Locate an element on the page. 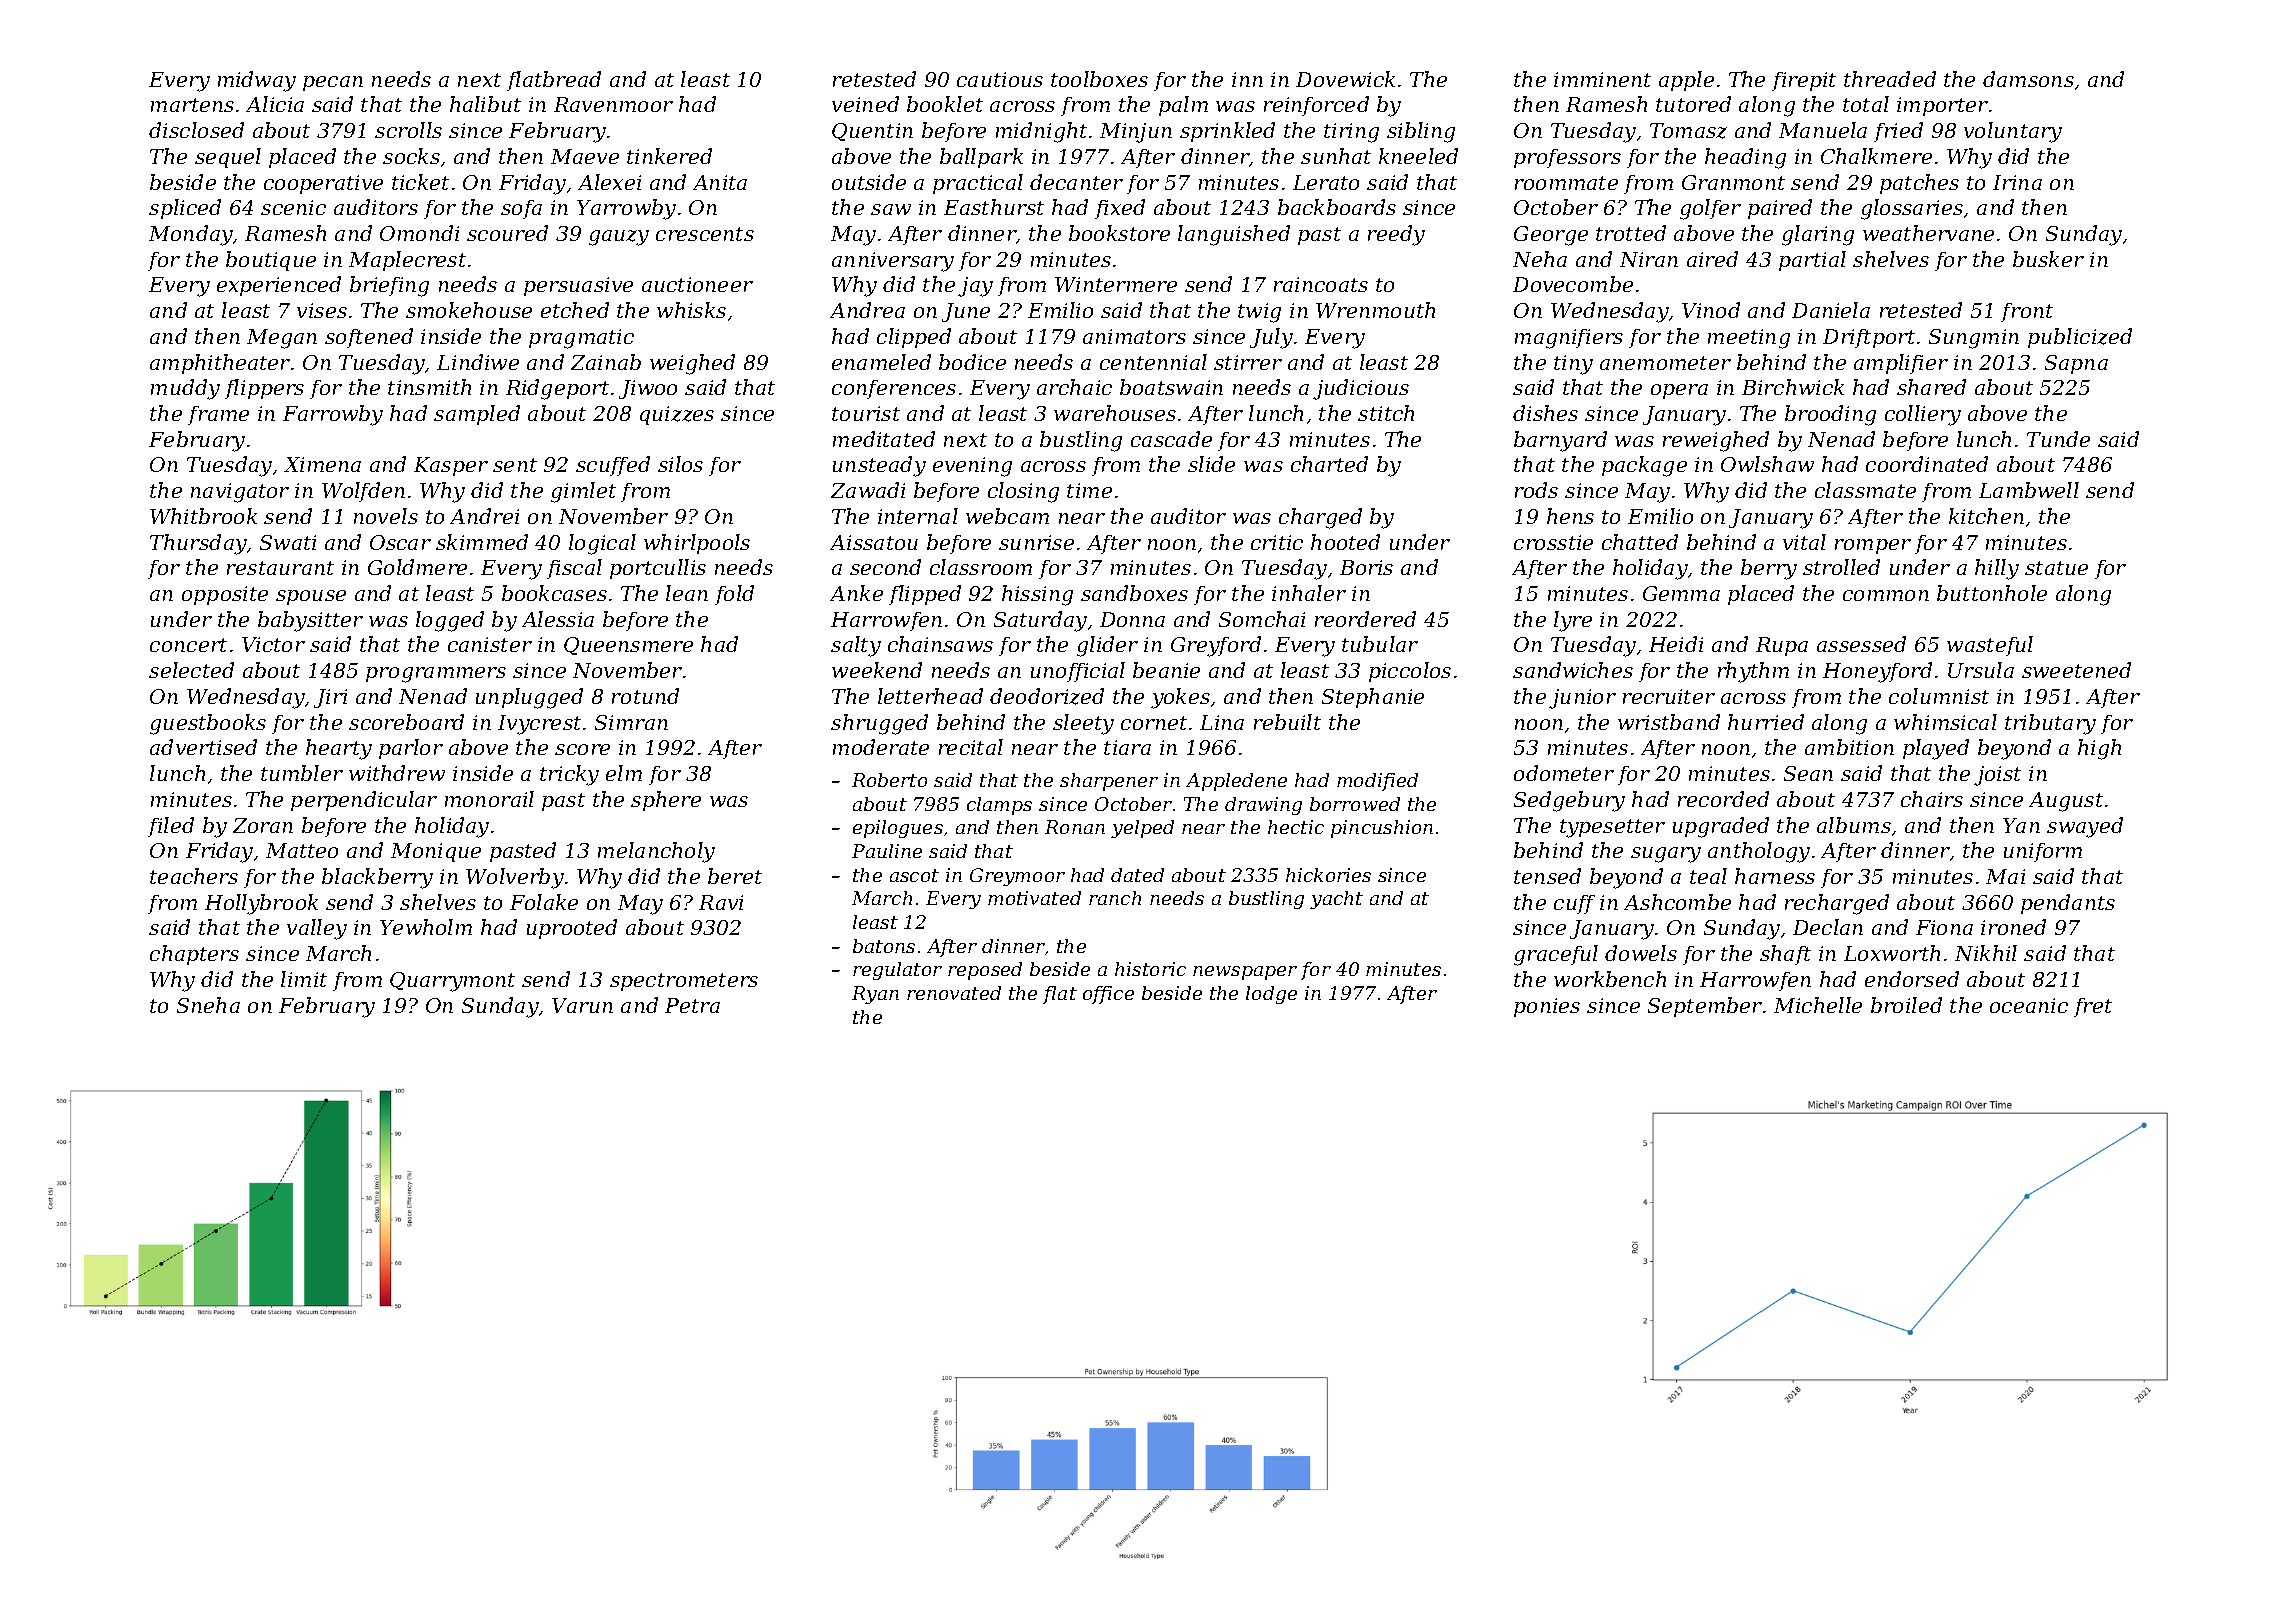 The image size is (2292, 1620). Lambwell is located at coordinates (2029, 490).
